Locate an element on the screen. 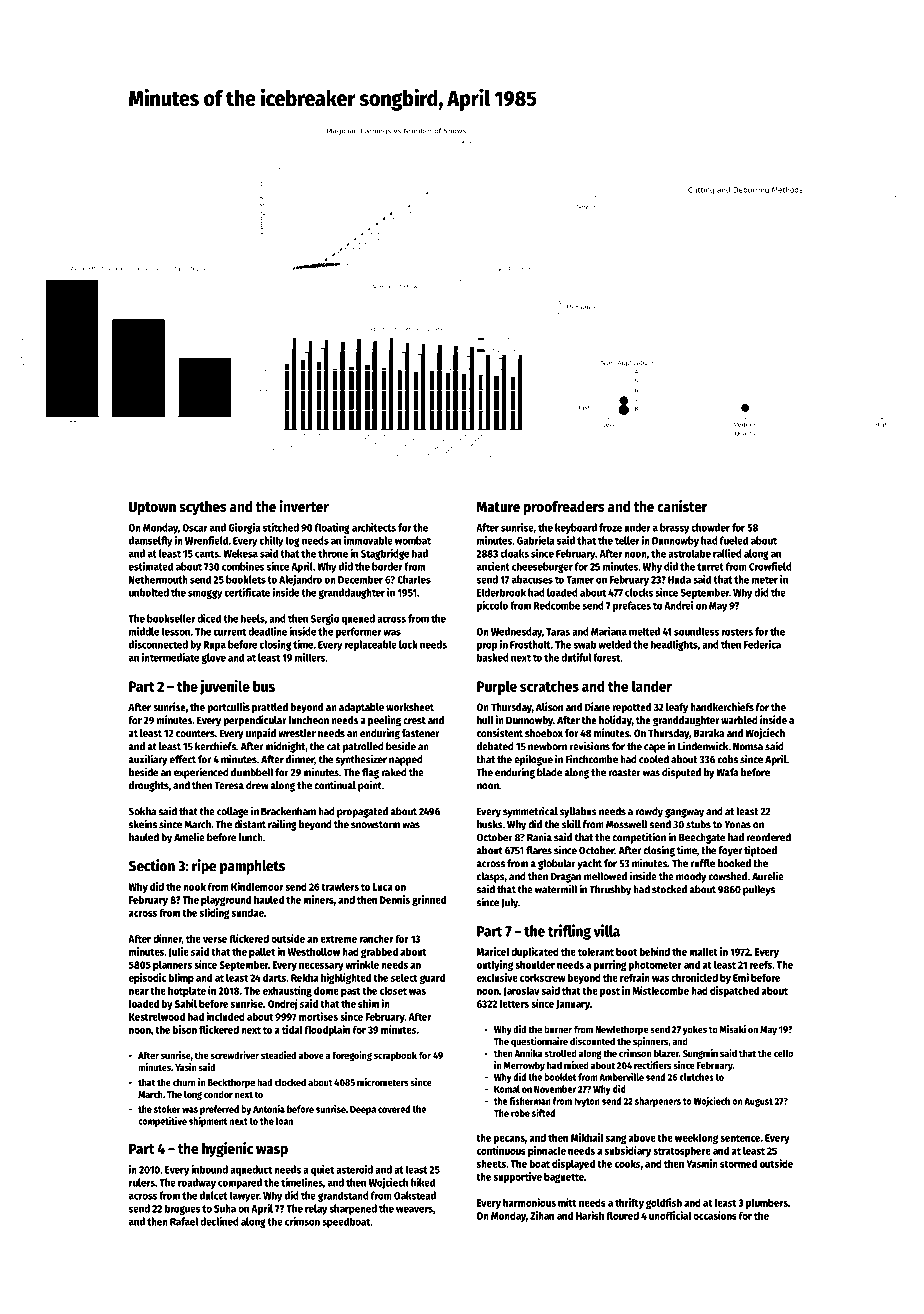 The width and height of the screenshot is (924, 1314). piccolo is located at coordinates (492, 606).
